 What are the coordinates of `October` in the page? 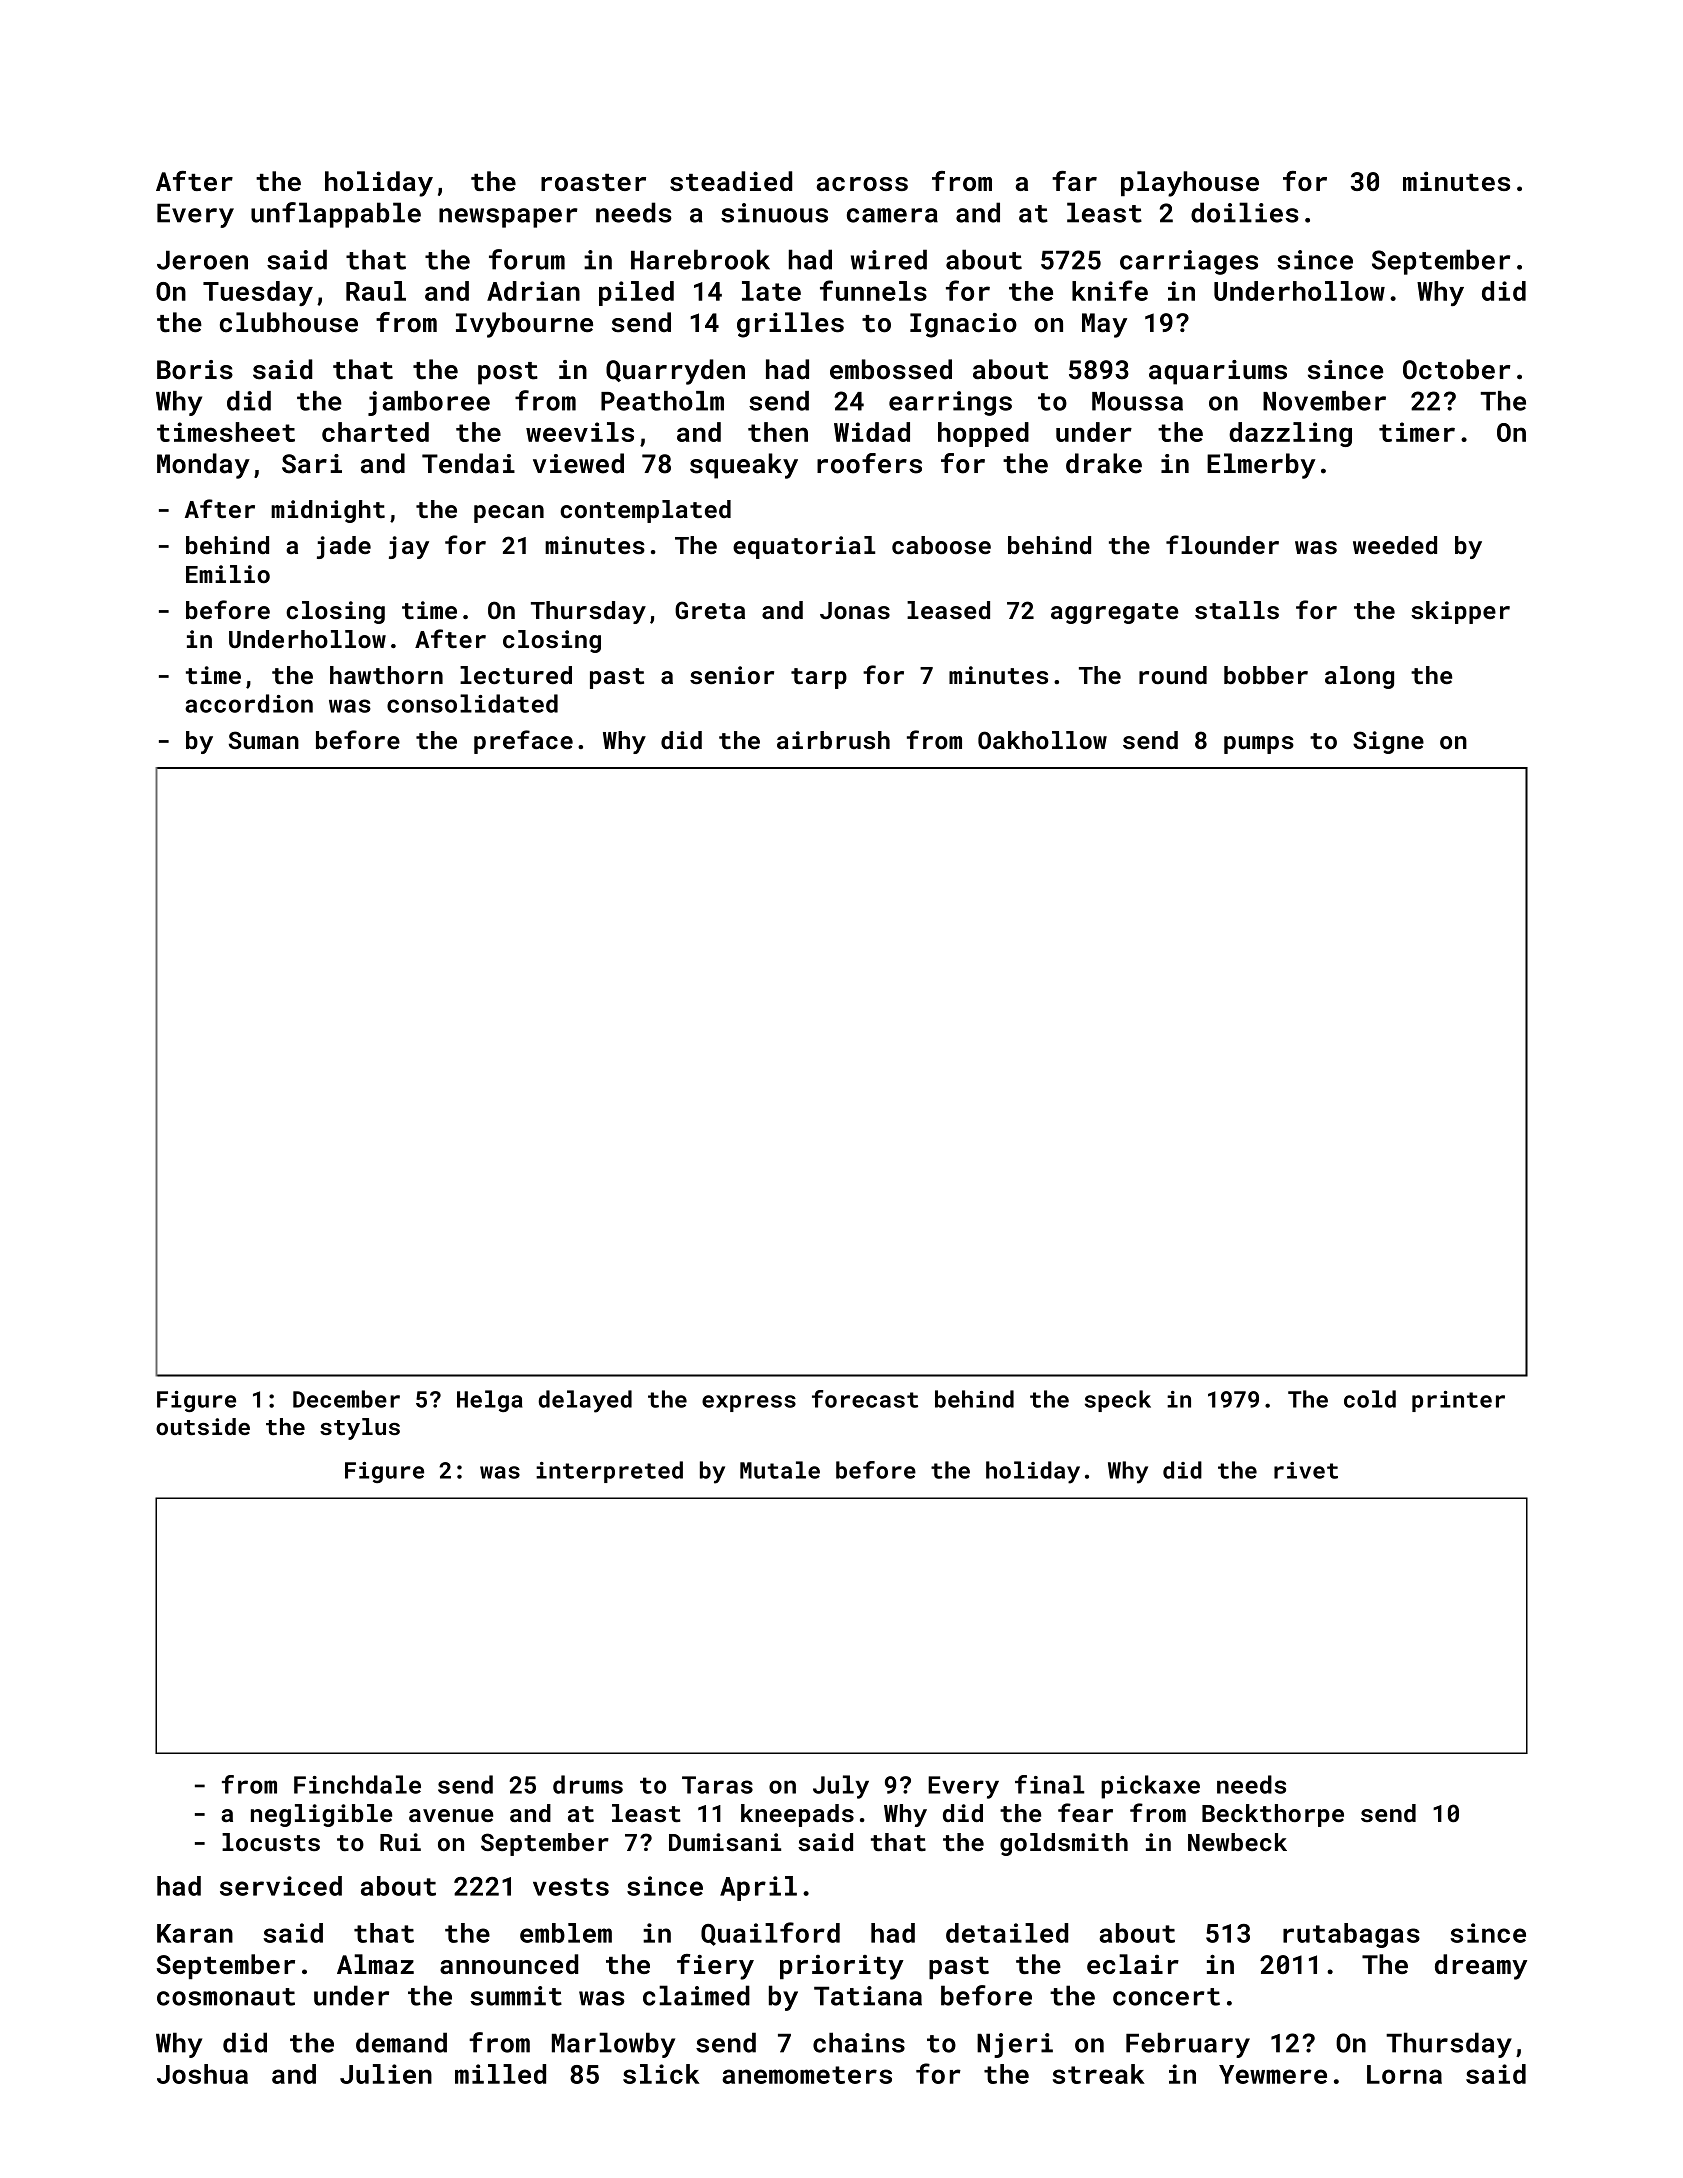 It's located at (1456, 369).
